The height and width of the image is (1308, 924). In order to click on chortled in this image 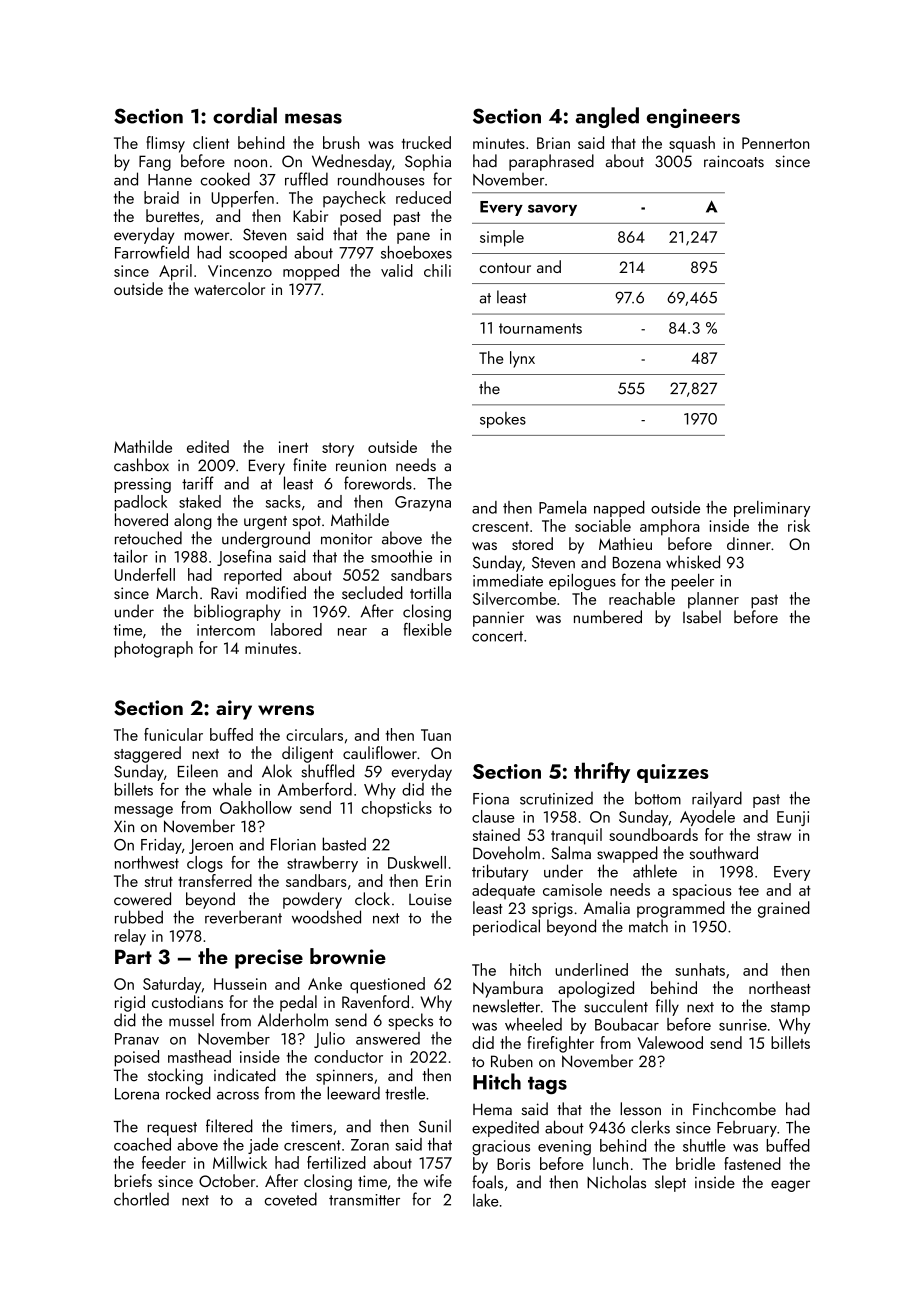, I will do `click(141, 1199)`.
